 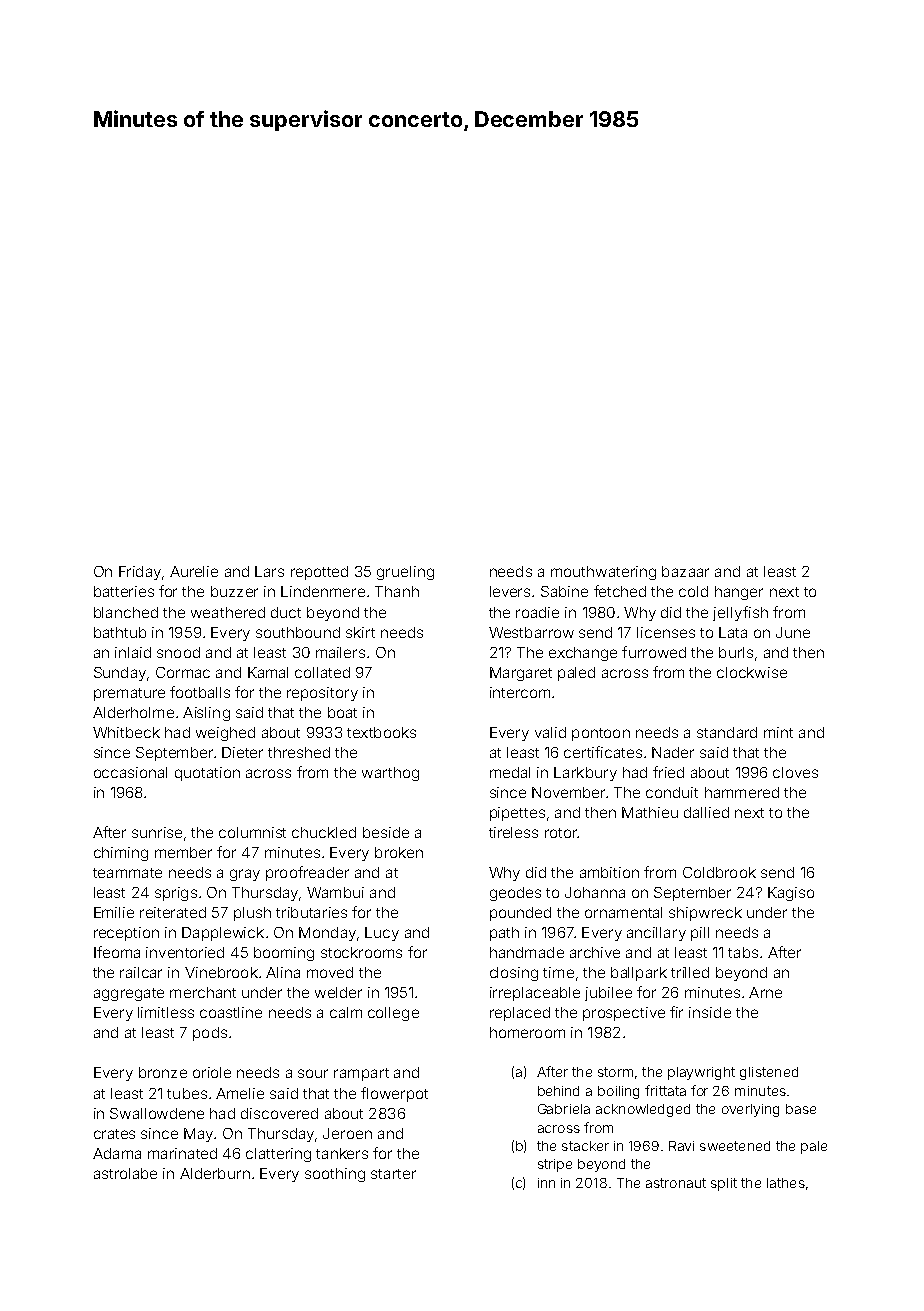 What do you see at coordinates (215, 1173) in the screenshot?
I see `Alderburn` at bounding box center [215, 1173].
